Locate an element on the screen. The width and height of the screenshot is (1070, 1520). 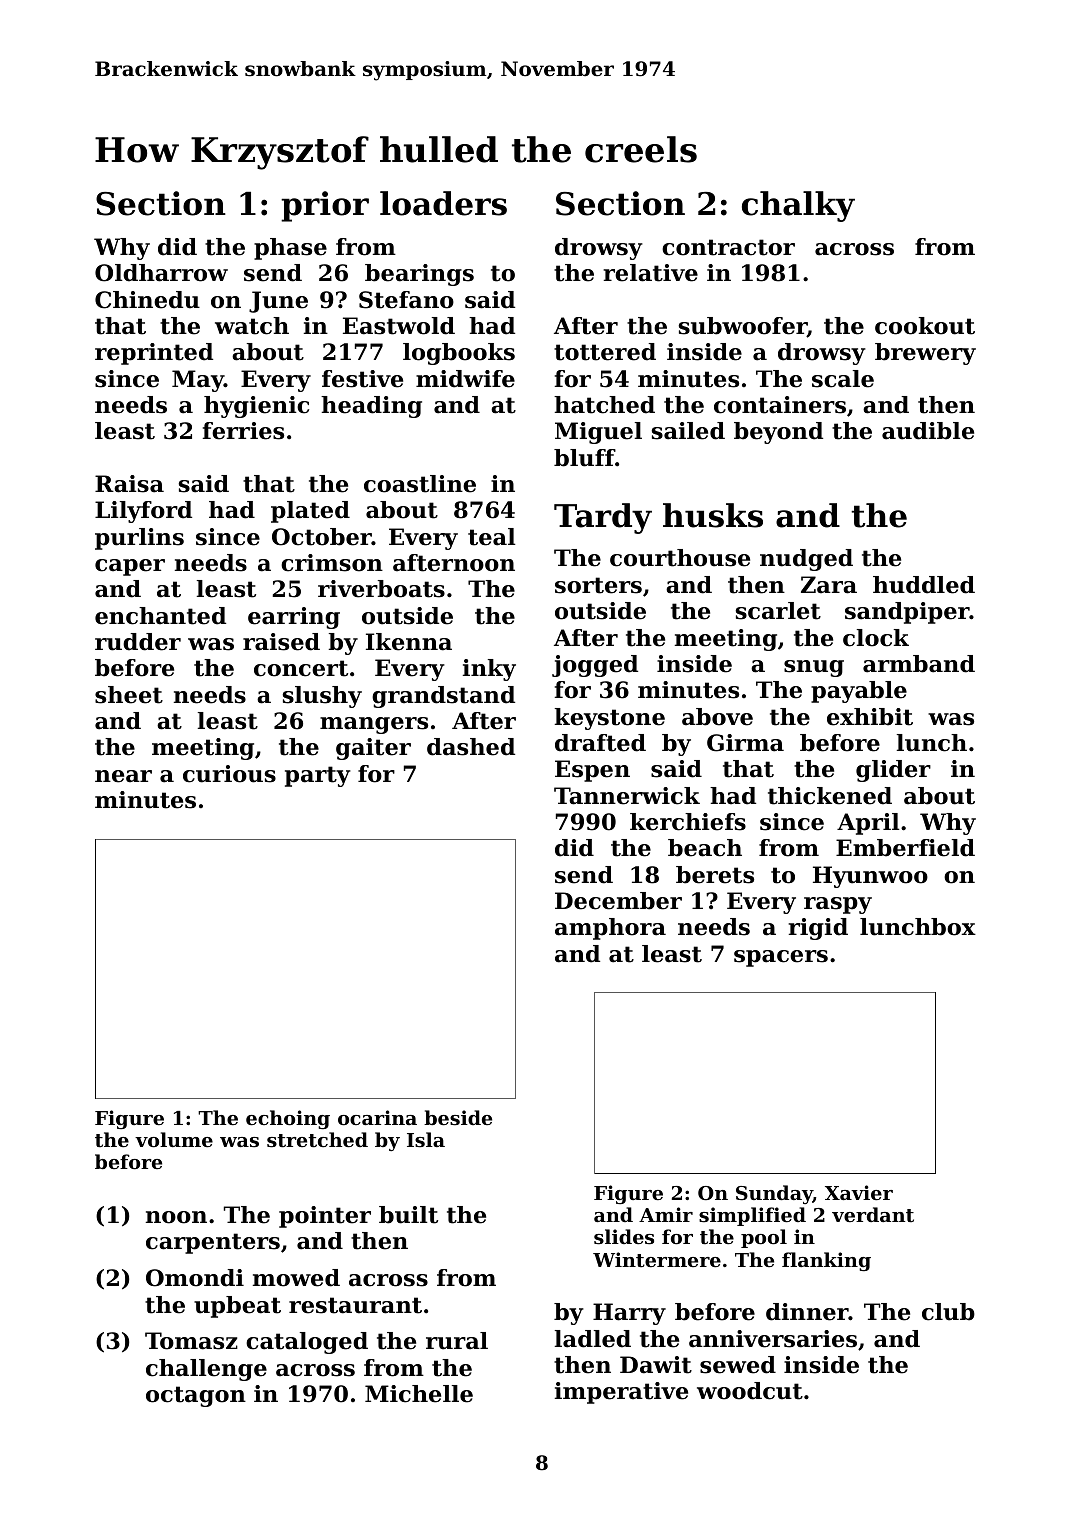
woodcut is located at coordinates (750, 1391).
